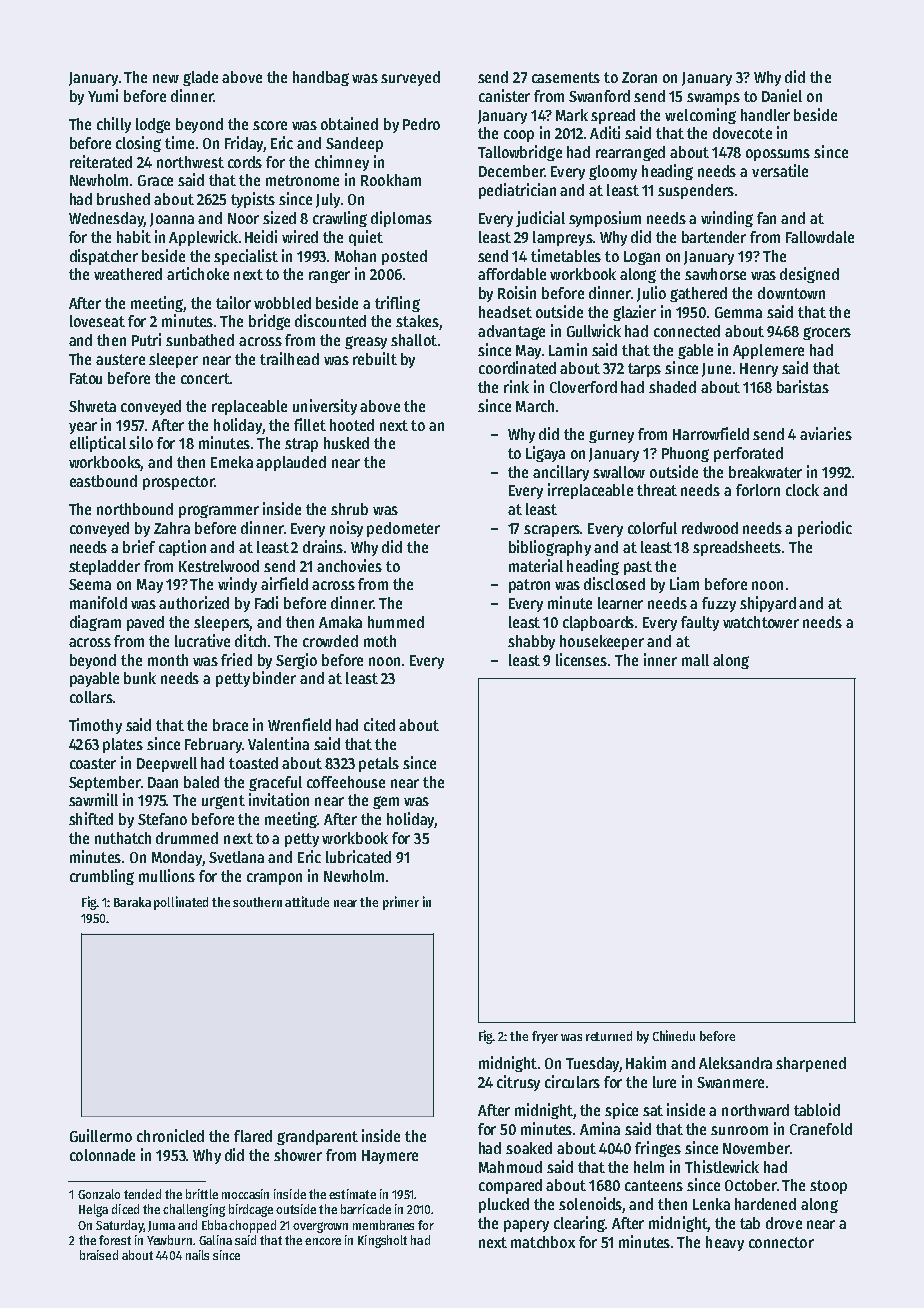 This image has height=1308, width=924. Describe the element at coordinates (414, 340) in the image. I see `shallot` at that location.
